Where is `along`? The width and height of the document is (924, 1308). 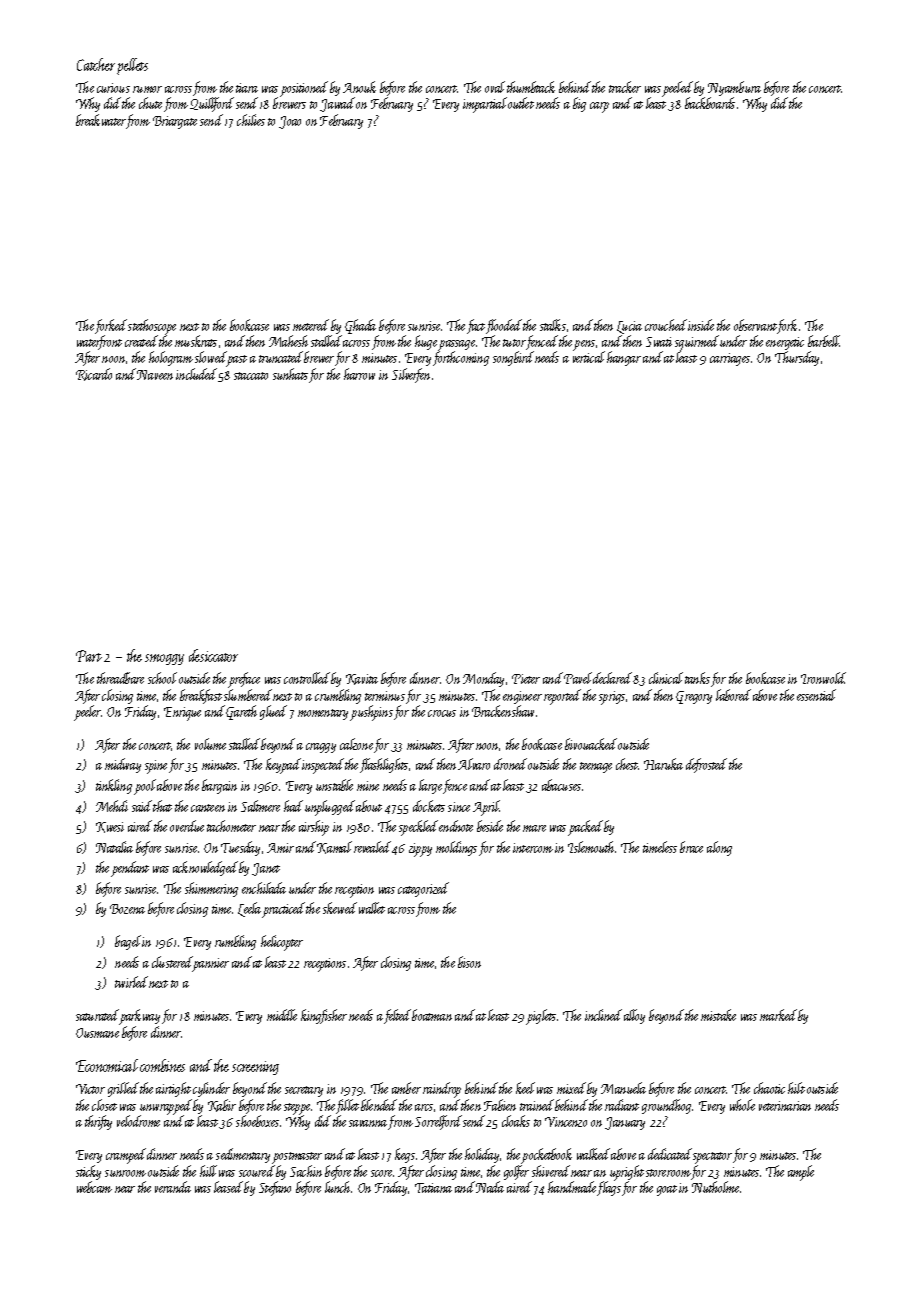
along is located at coordinates (719, 848).
